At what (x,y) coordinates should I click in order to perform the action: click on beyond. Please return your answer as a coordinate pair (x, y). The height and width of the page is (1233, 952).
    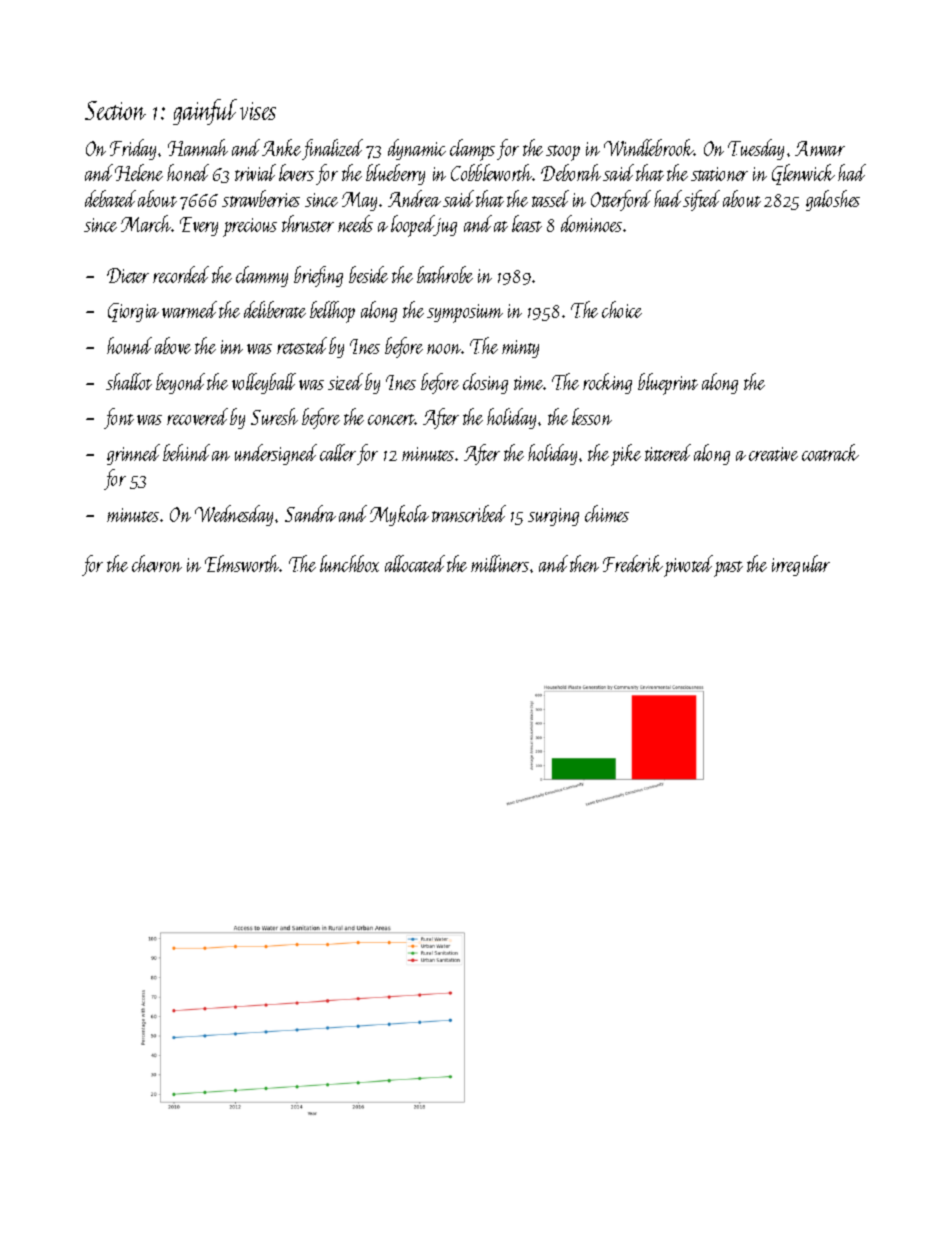
    Looking at the image, I should click on (180, 383).
